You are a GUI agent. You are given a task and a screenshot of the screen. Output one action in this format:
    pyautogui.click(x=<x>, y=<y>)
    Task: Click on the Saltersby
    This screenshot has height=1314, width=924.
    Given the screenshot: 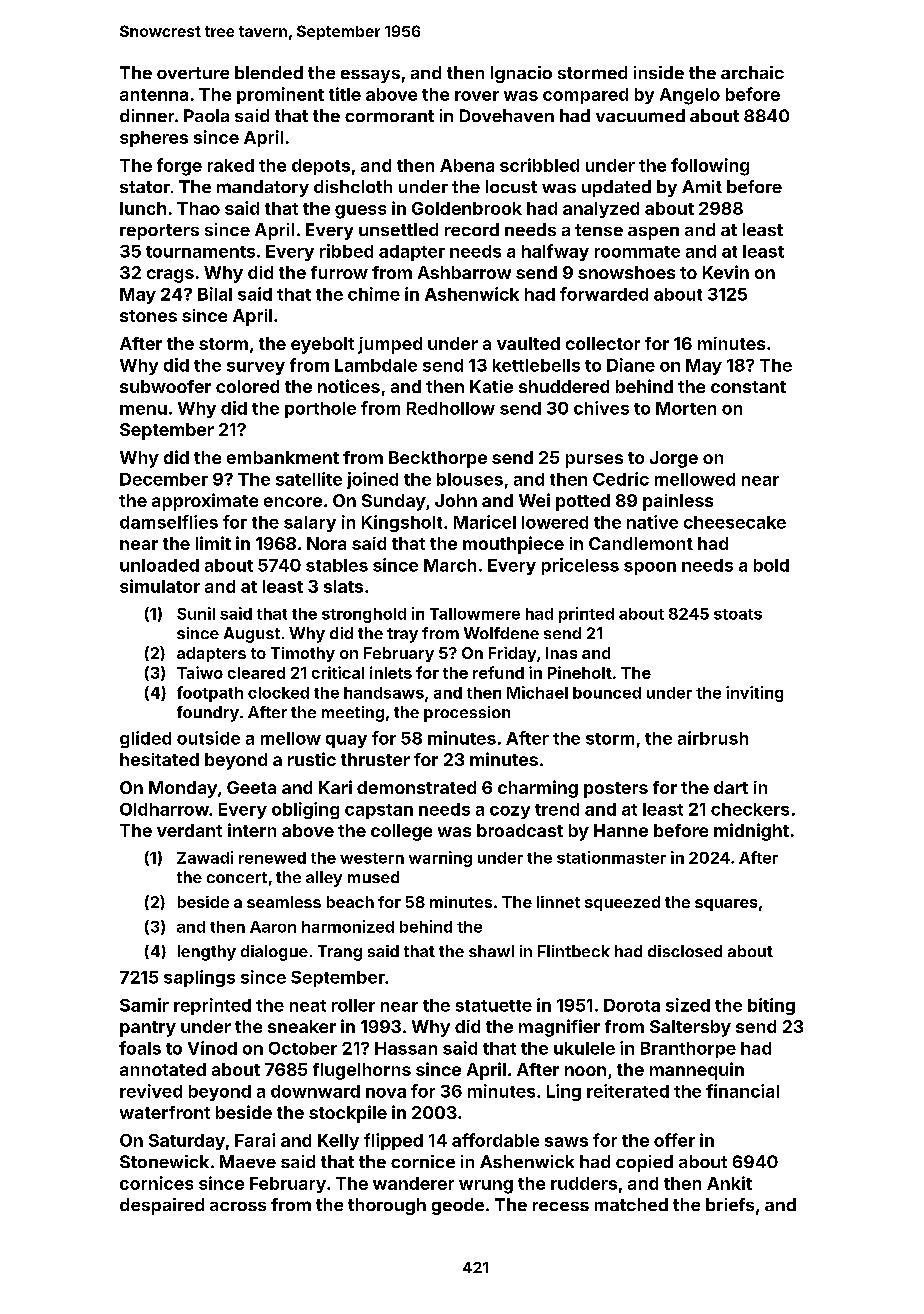 What is the action you would take?
    pyautogui.click(x=690, y=1028)
